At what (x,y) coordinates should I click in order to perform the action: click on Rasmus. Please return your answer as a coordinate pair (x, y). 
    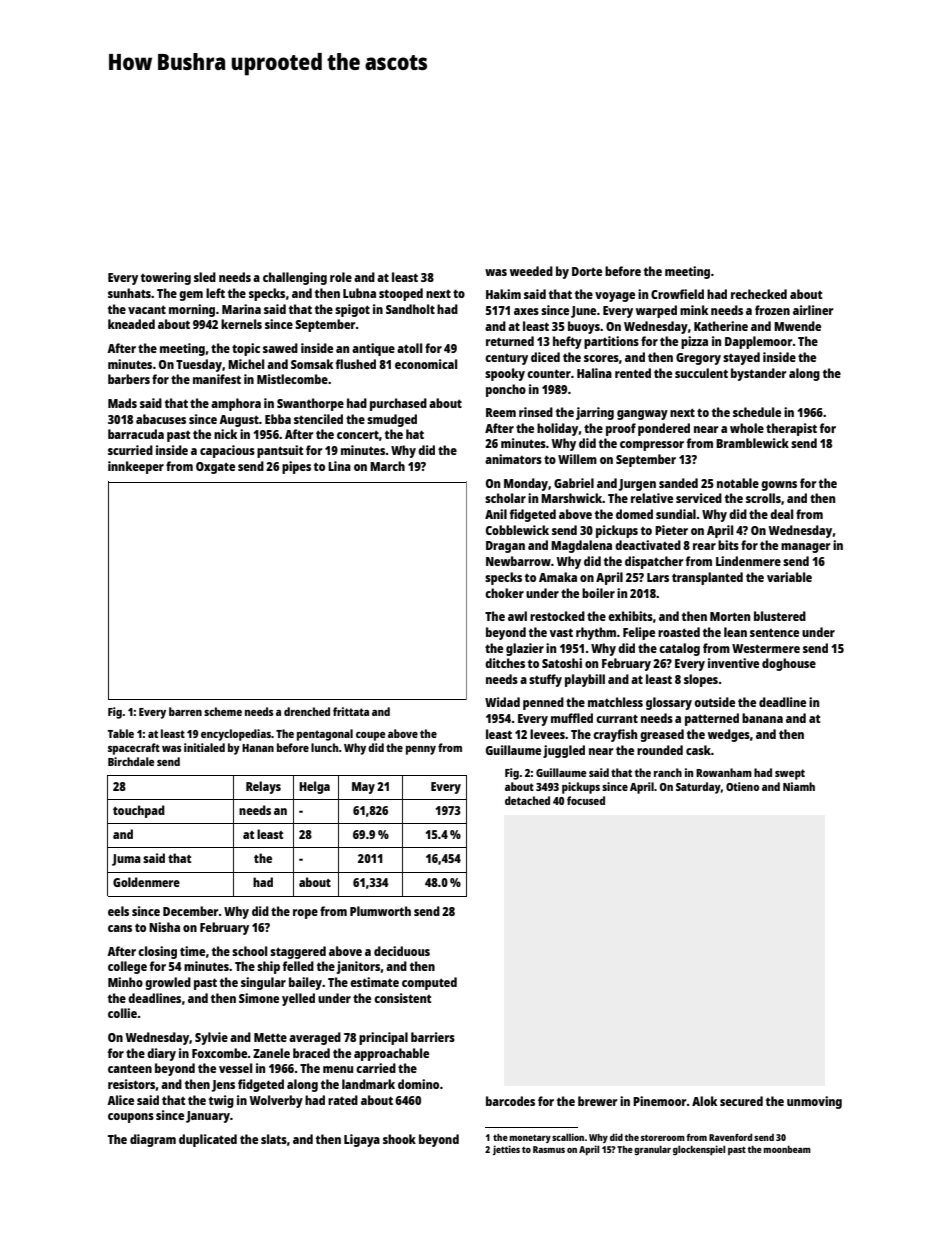
    Looking at the image, I should click on (549, 1149).
